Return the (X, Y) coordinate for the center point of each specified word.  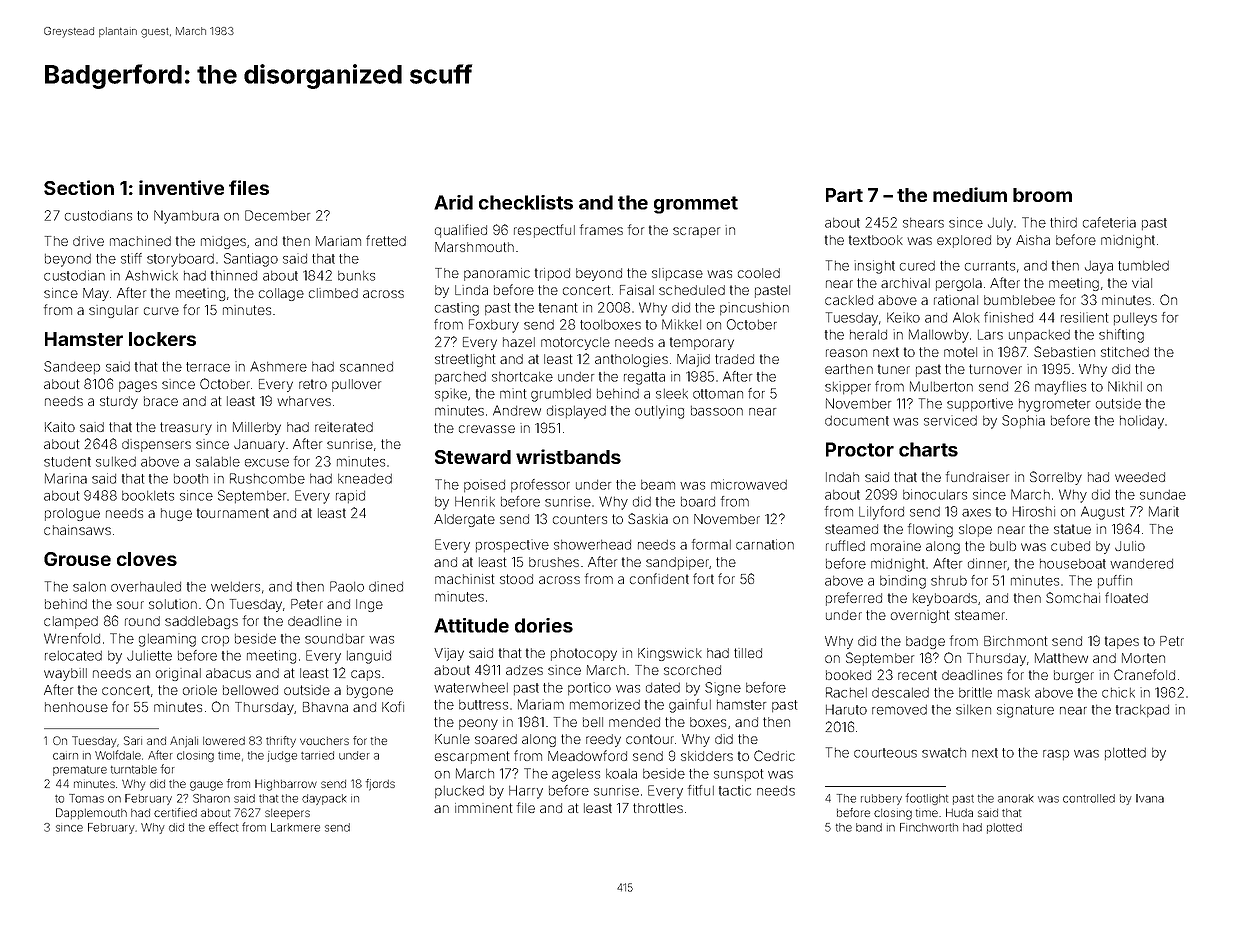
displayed (576, 412)
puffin (1115, 581)
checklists (526, 202)
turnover (995, 369)
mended (634, 722)
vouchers (324, 741)
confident (659, 578)
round (142, 621)
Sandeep (72, 367)
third (1063, 222)
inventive (181, 187)
